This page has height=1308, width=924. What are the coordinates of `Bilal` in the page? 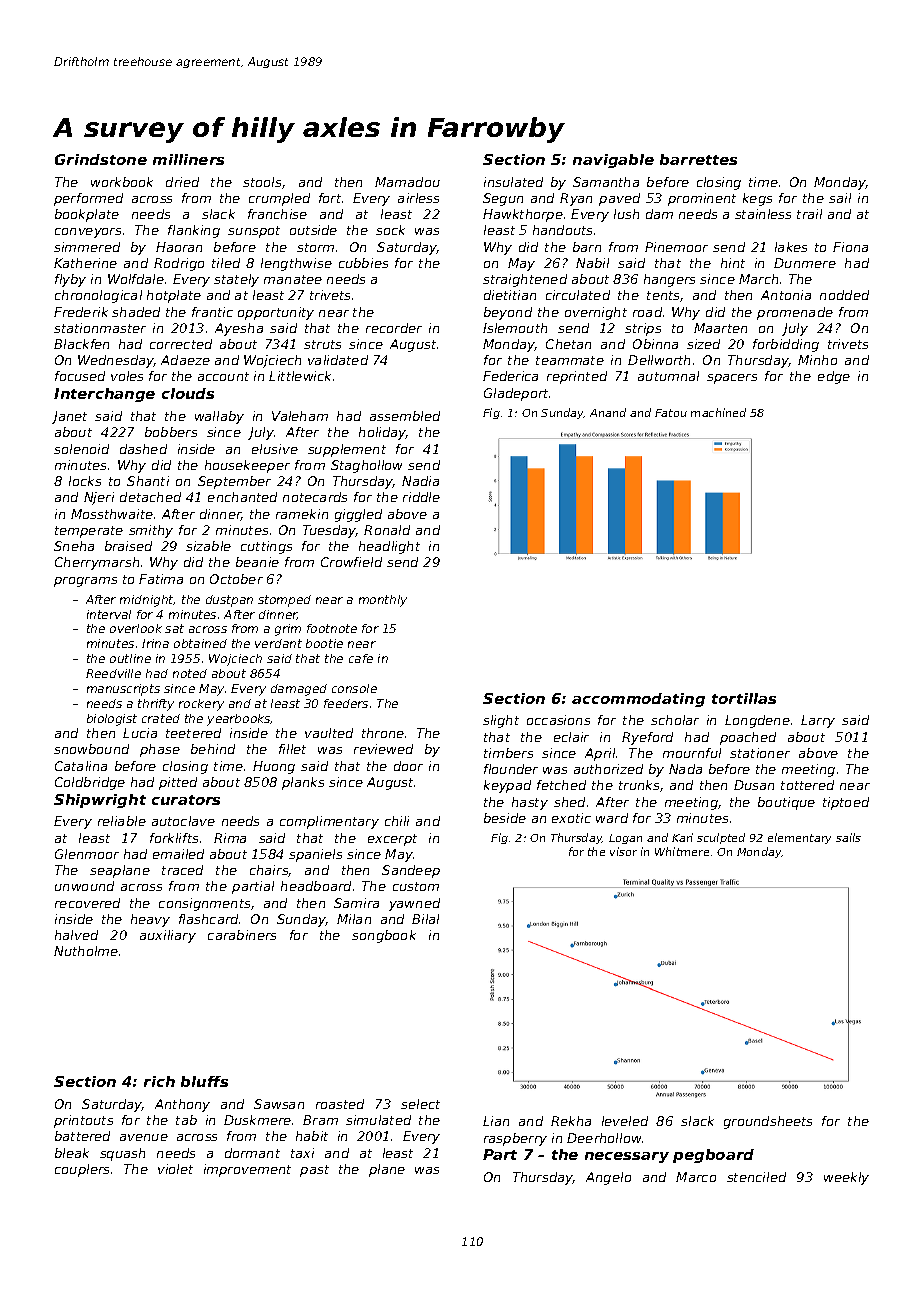 It's located at (425, 919).
